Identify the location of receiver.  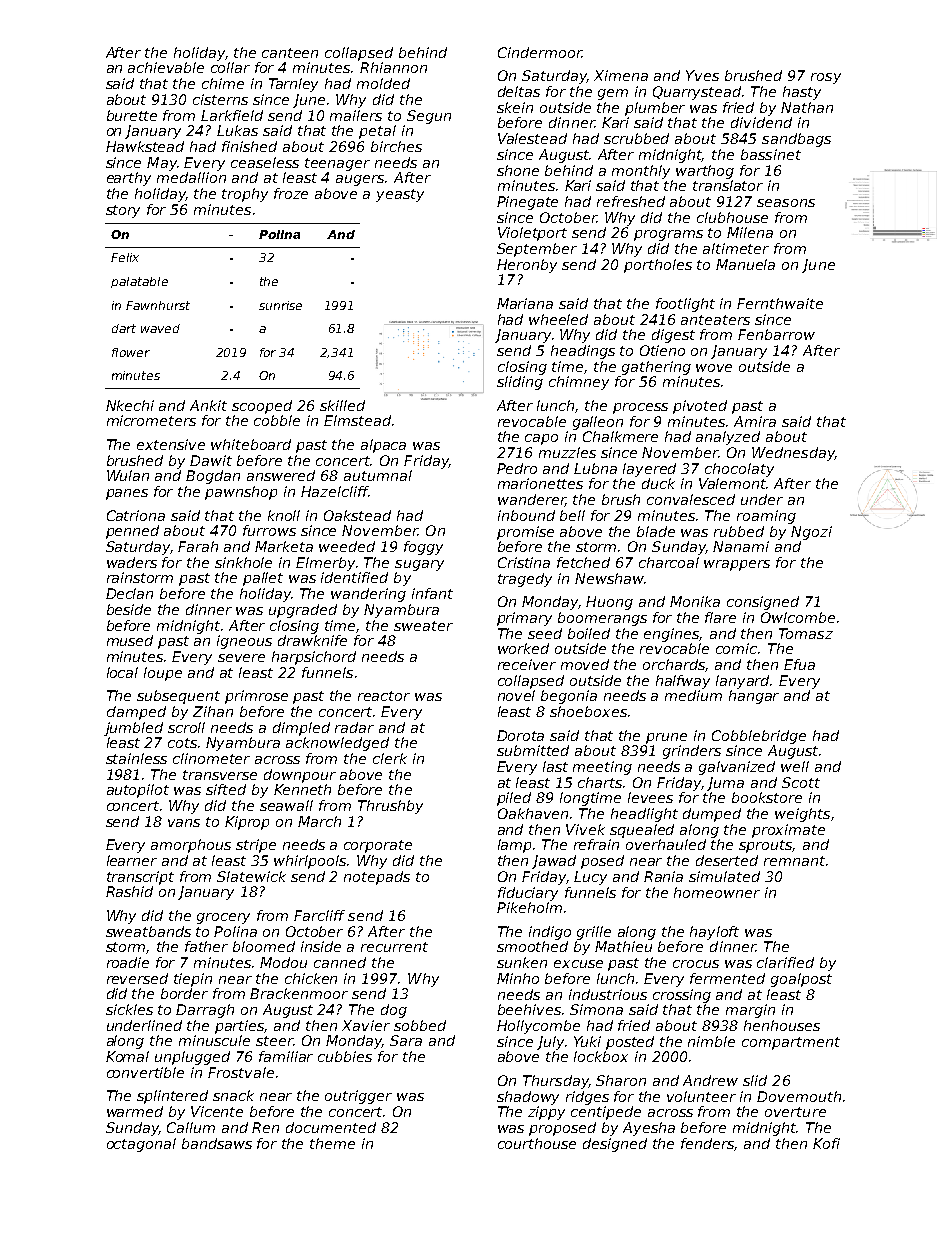
(527, 664).
